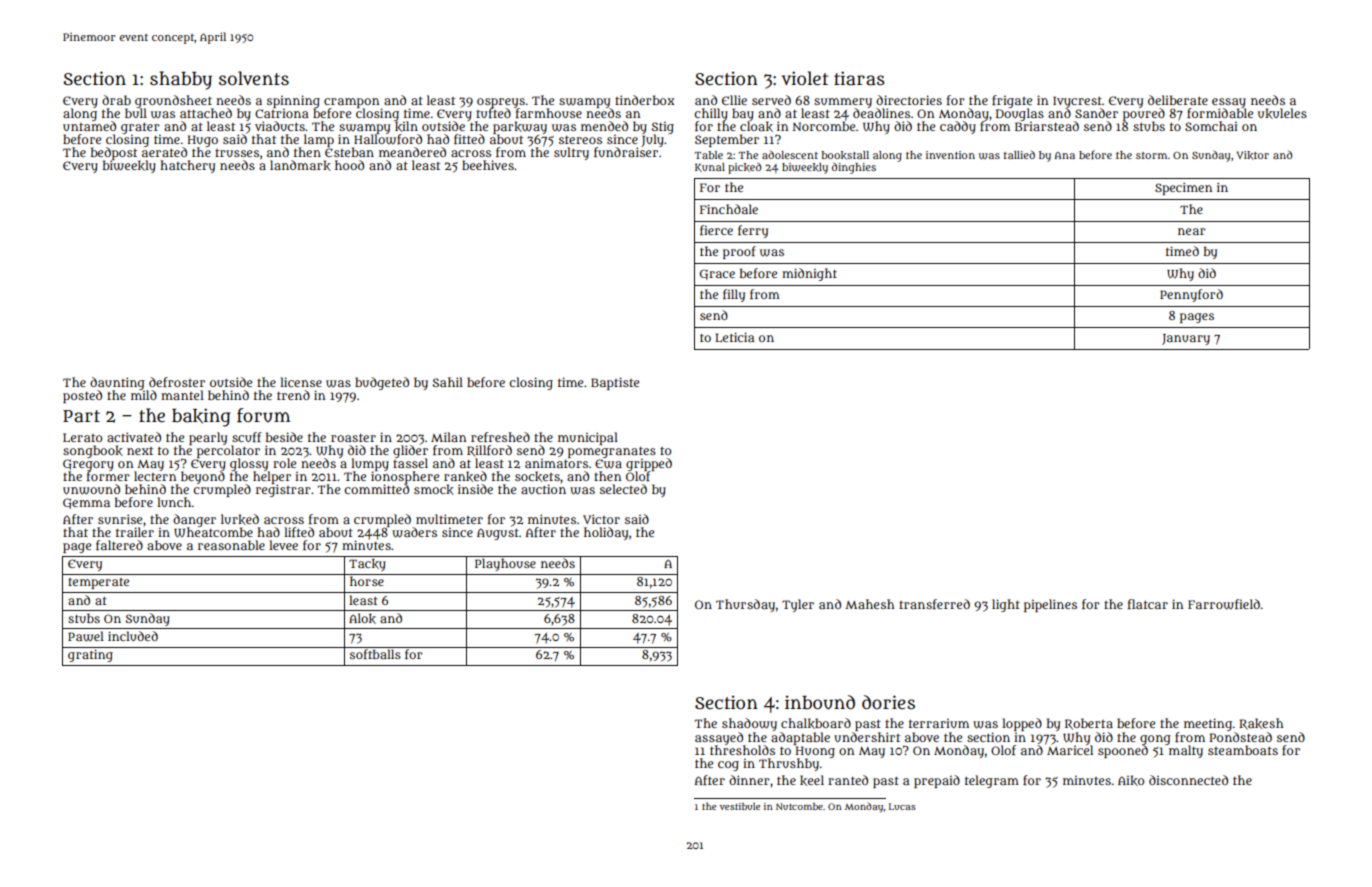 This screenshot has height=887, width=1372. I want to click on violet, so click(805, 78).
